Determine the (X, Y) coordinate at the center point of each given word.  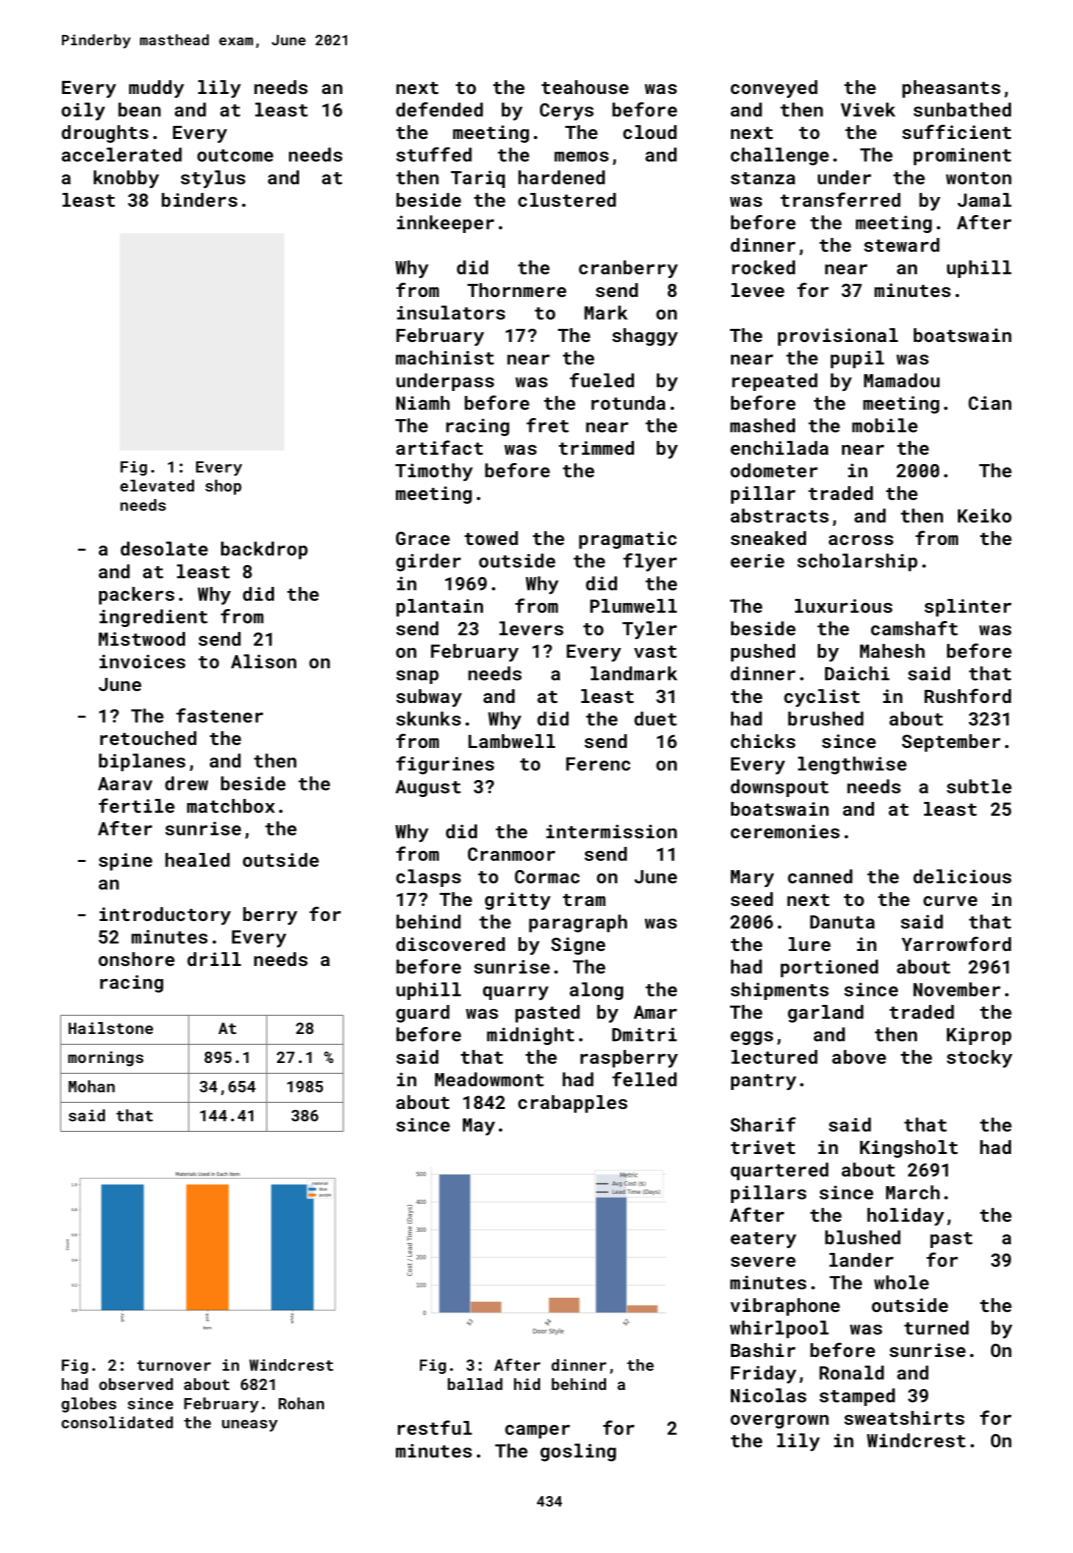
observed (136, 1384)
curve (950, 901)
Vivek (868, 109)
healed (197, 860)
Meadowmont (489, 1079)
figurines (445, 765)
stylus (213, 179)
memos (581, 156)
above (859, 1057)
